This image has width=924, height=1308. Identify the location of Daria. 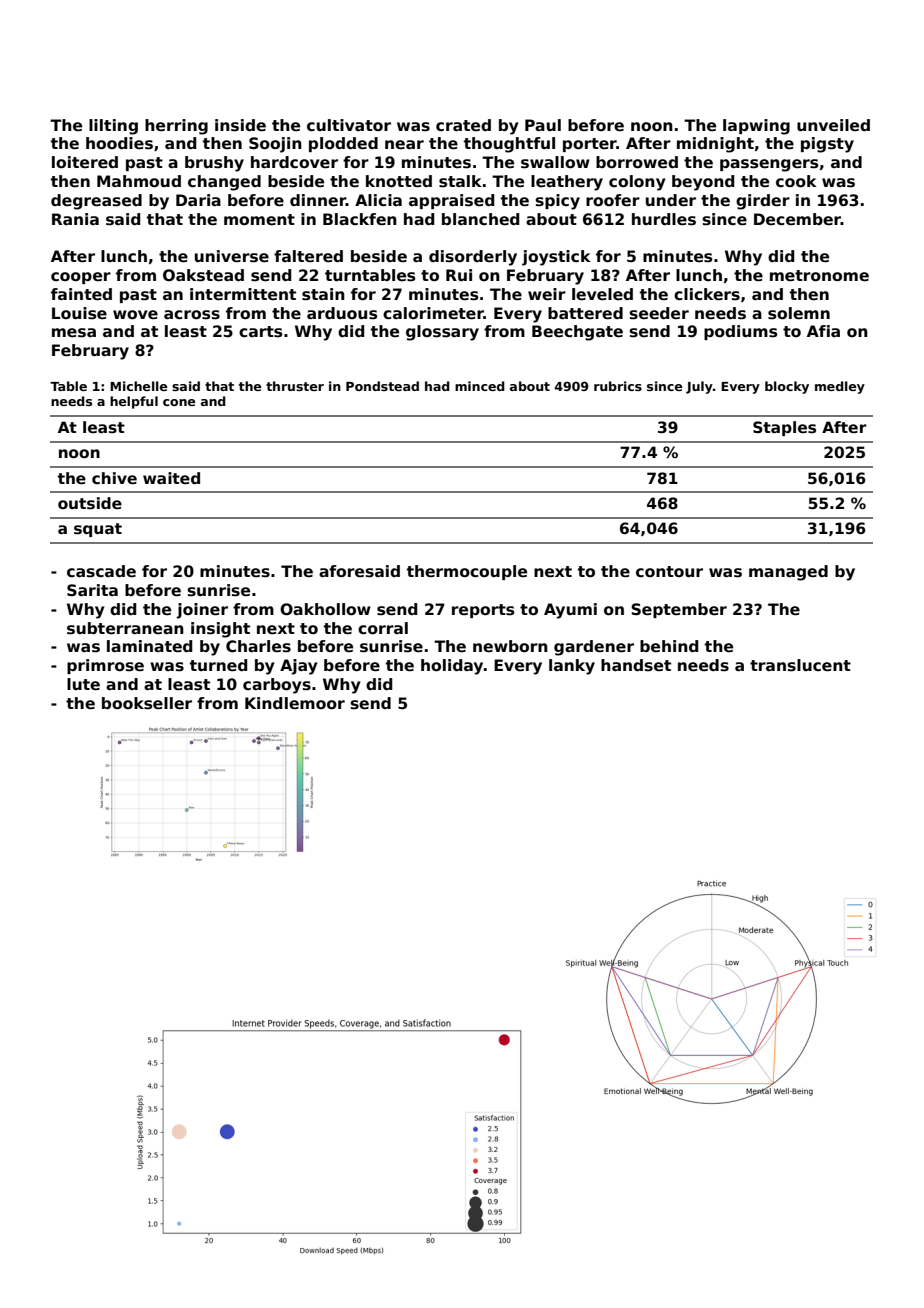
(198, 200).
